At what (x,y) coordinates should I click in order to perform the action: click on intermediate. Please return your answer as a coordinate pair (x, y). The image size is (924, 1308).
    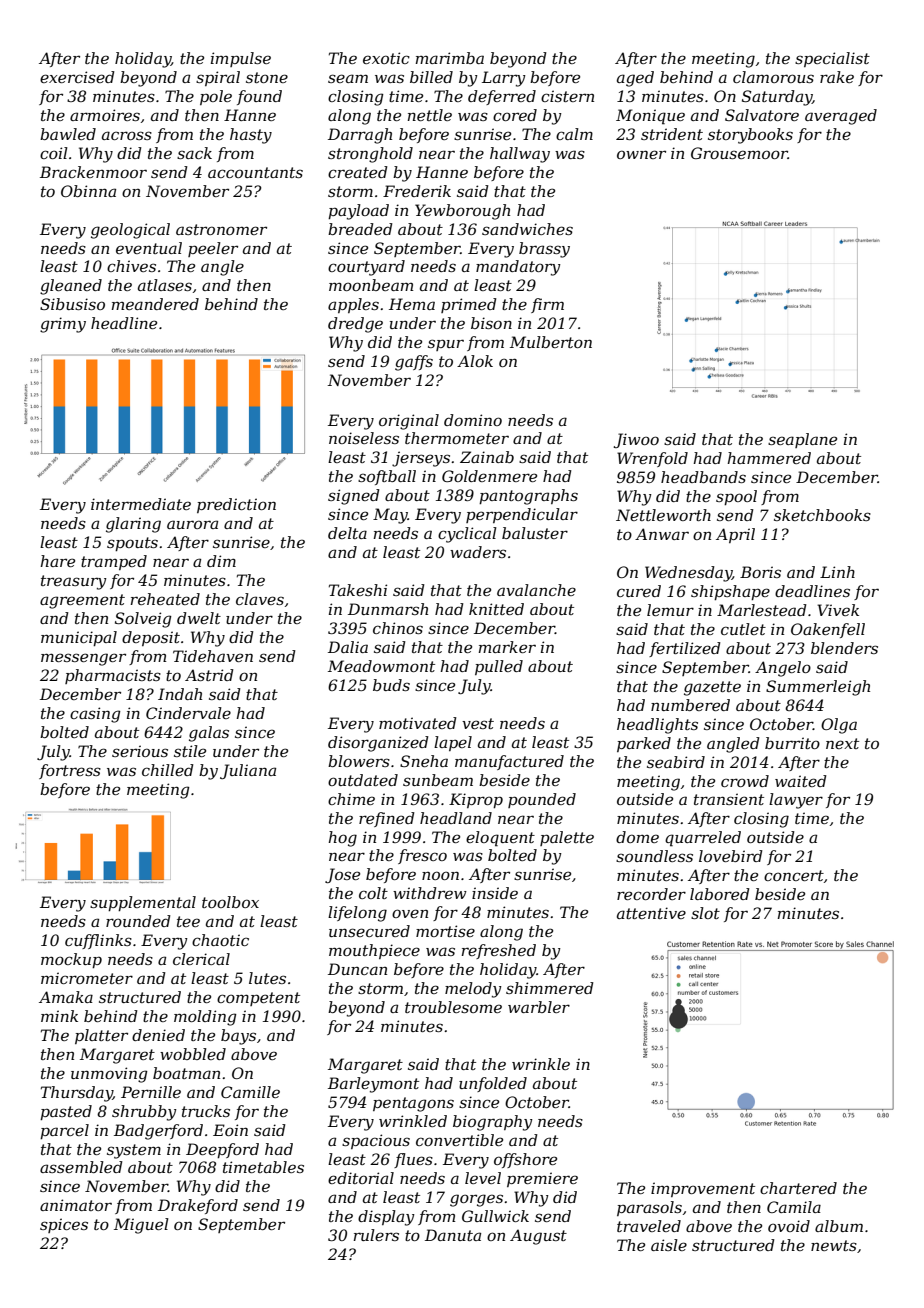
    Looking at the image, I should click on (141, 504).
